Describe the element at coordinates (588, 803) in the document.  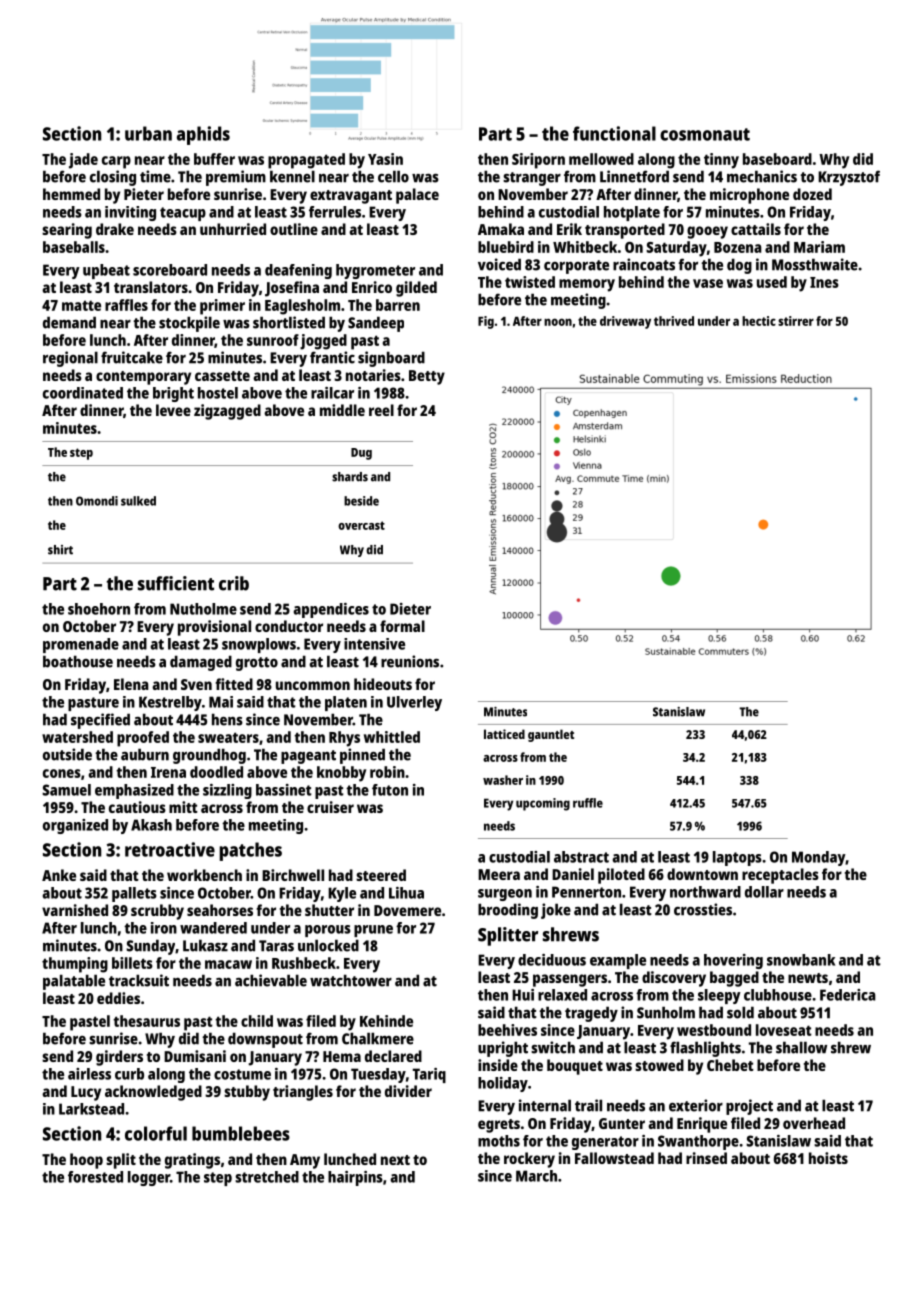
I see `ruffle` at that location.
